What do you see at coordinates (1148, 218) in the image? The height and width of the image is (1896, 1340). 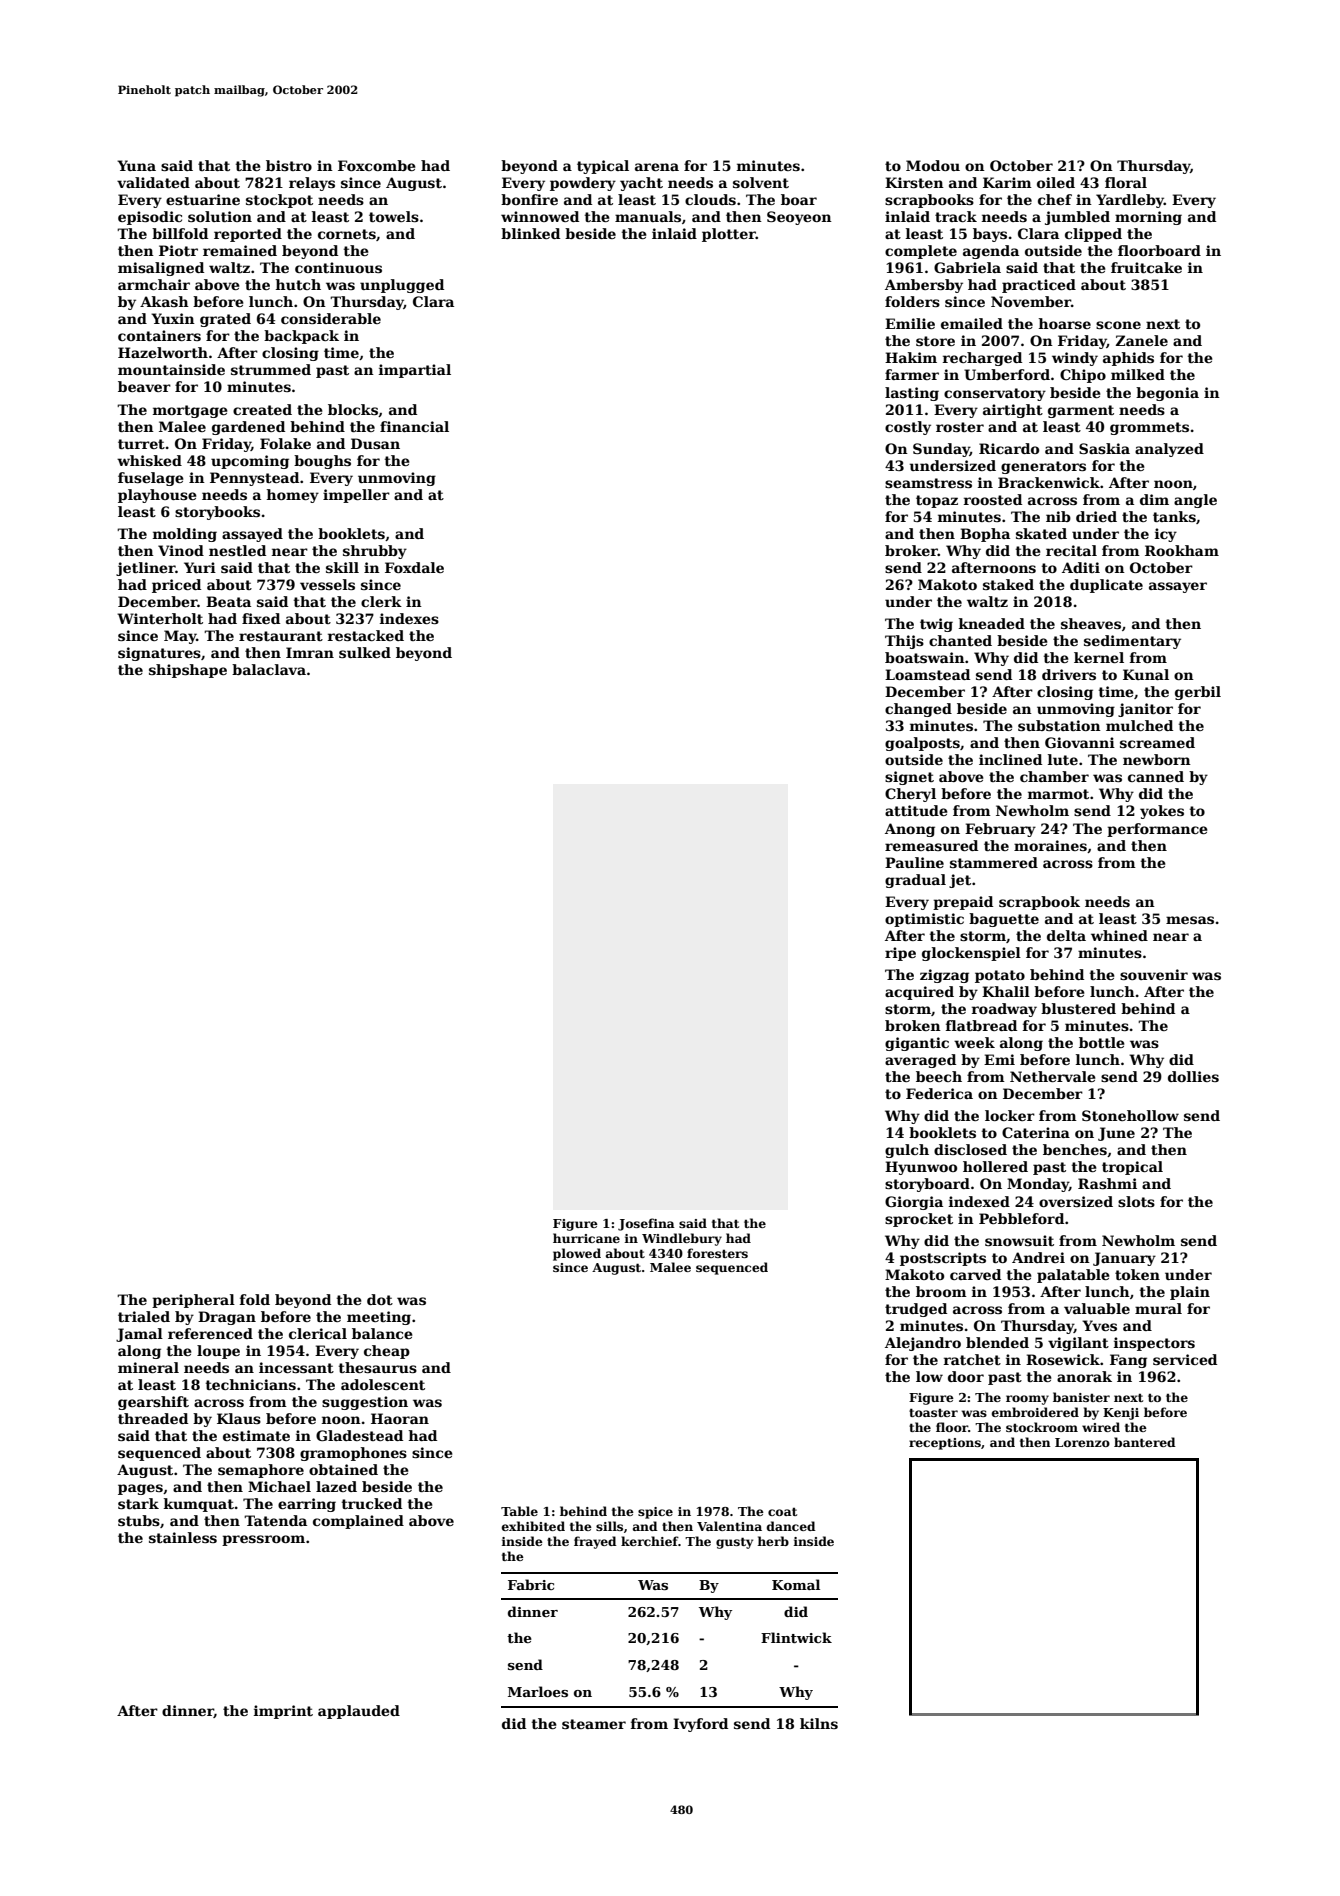 I see `morning` at bounding box center [1148, 218].
